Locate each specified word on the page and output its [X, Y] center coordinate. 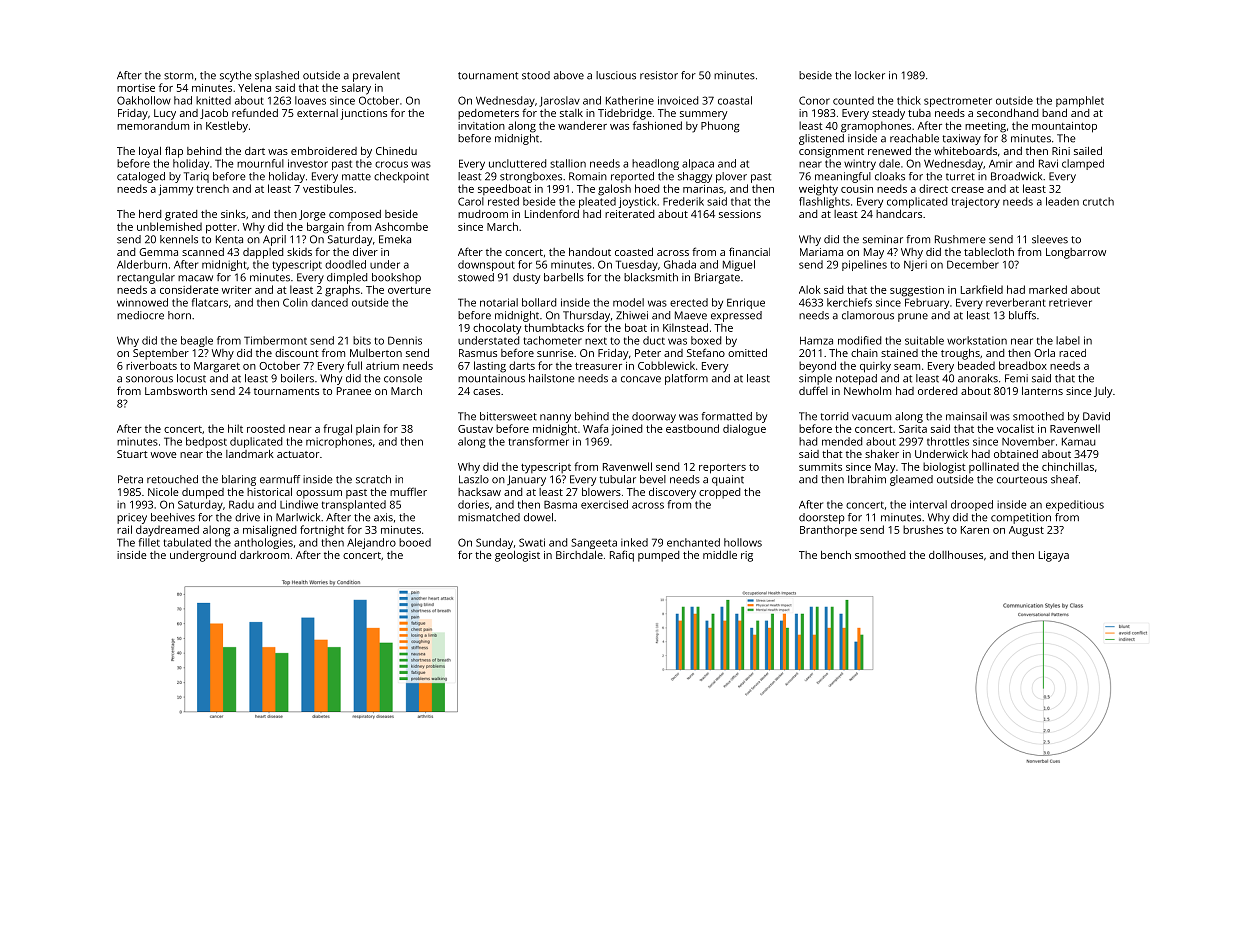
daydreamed [167, 531]
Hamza [816, 341]
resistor [659, 75]
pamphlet [1080, 101]
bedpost [206, 442]
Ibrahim [867, 479]
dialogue [744, 430]
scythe [235, 76]
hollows [743, 542]
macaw [195, 278]
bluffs [1022, 315]
